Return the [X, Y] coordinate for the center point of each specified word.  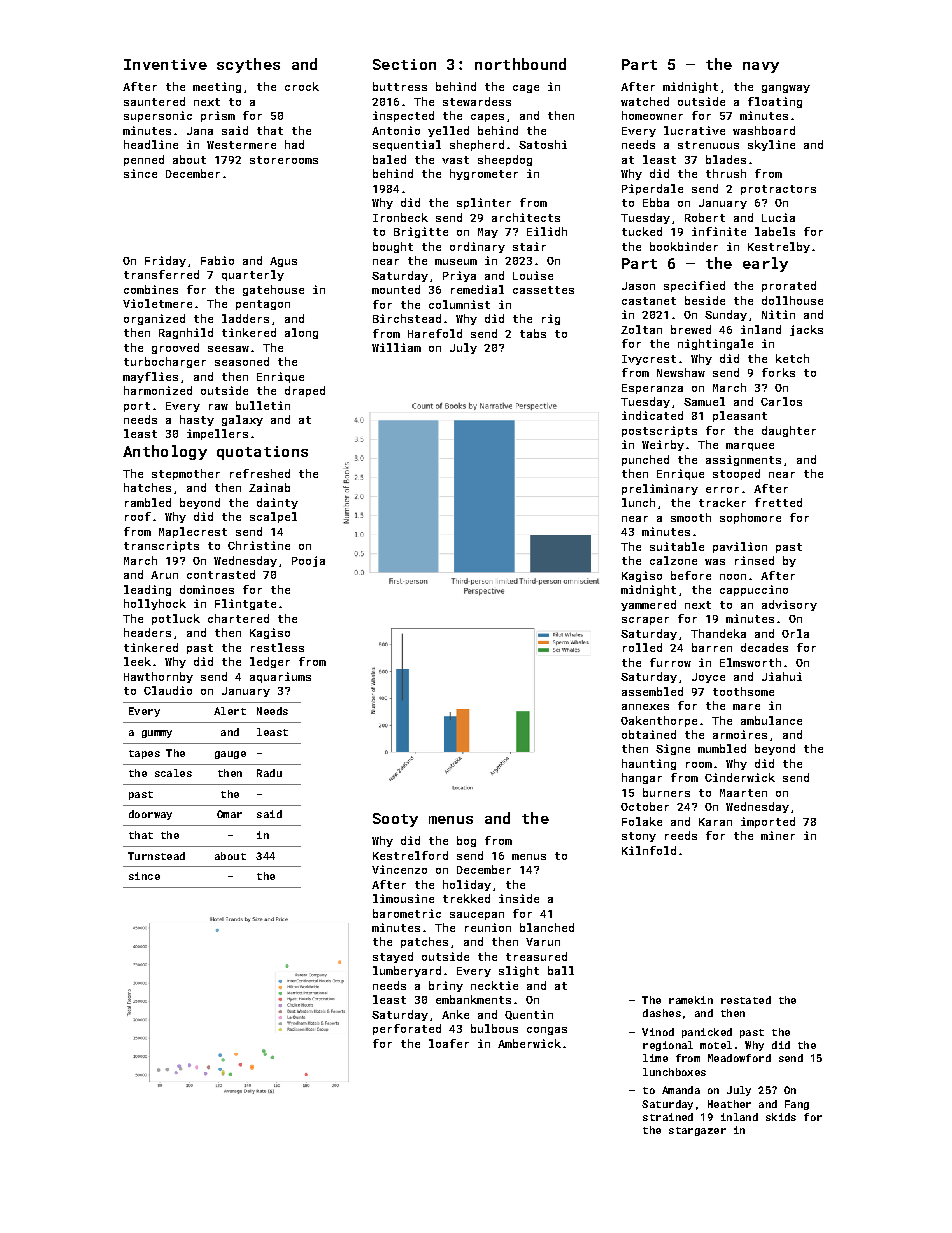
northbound [520, 64]
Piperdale [652, 189]
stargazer [697, 1131]
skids [781, 1117]
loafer [449, 1043]
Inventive [165, 64]
